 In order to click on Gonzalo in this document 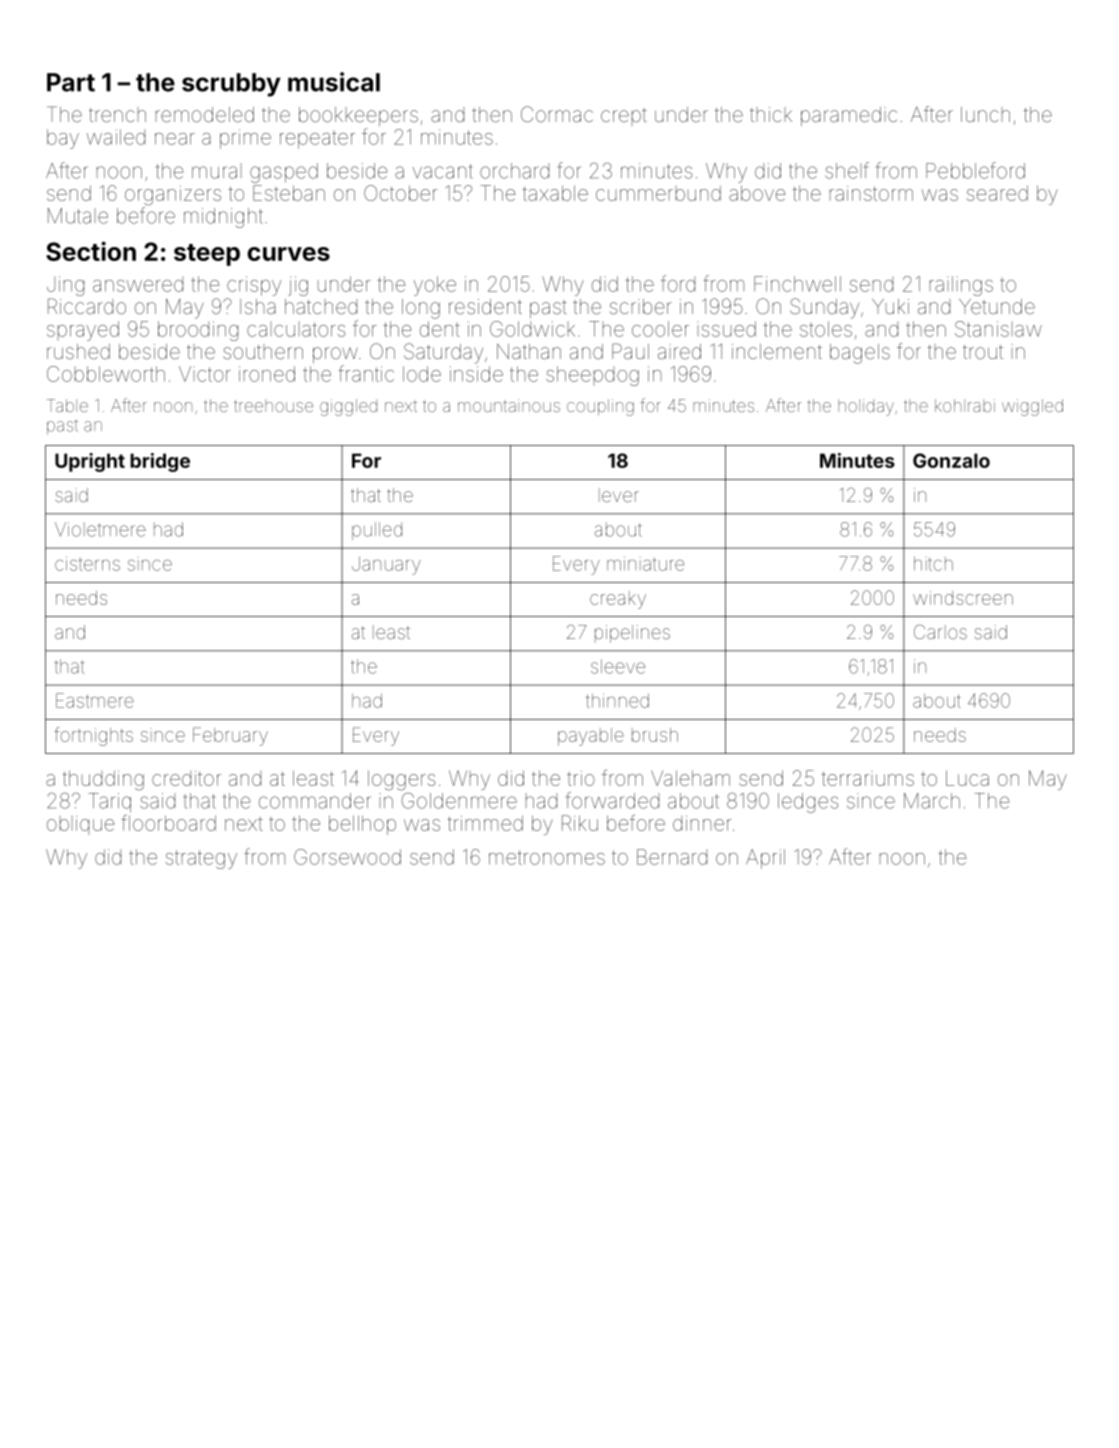, I will do `click(951, 460)`.
